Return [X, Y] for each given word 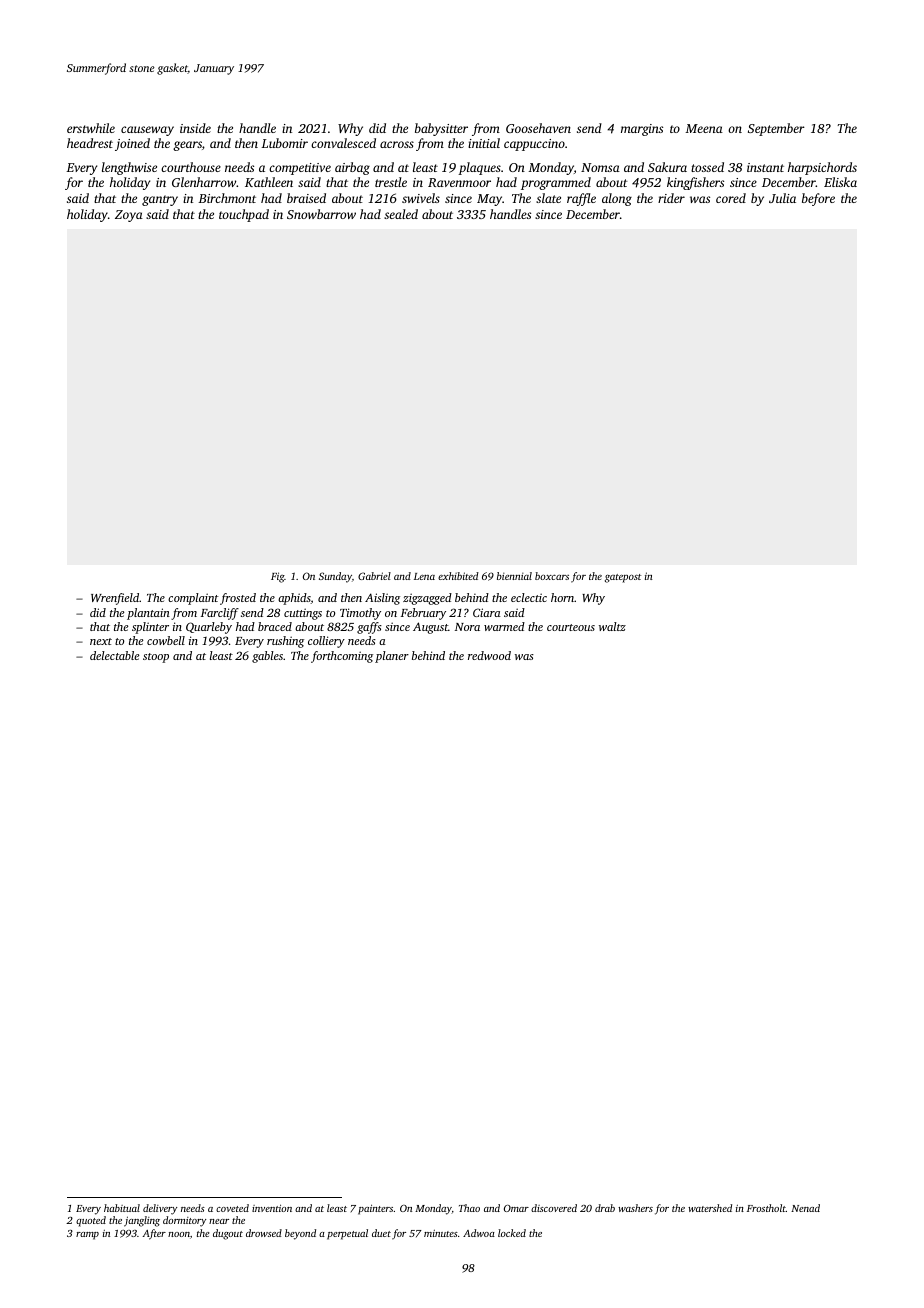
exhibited [458, 576]
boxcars [552, 576]
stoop [156, 658]
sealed [401, 214]
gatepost [623, 578]
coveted [232, 1208]
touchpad [244, 215]
